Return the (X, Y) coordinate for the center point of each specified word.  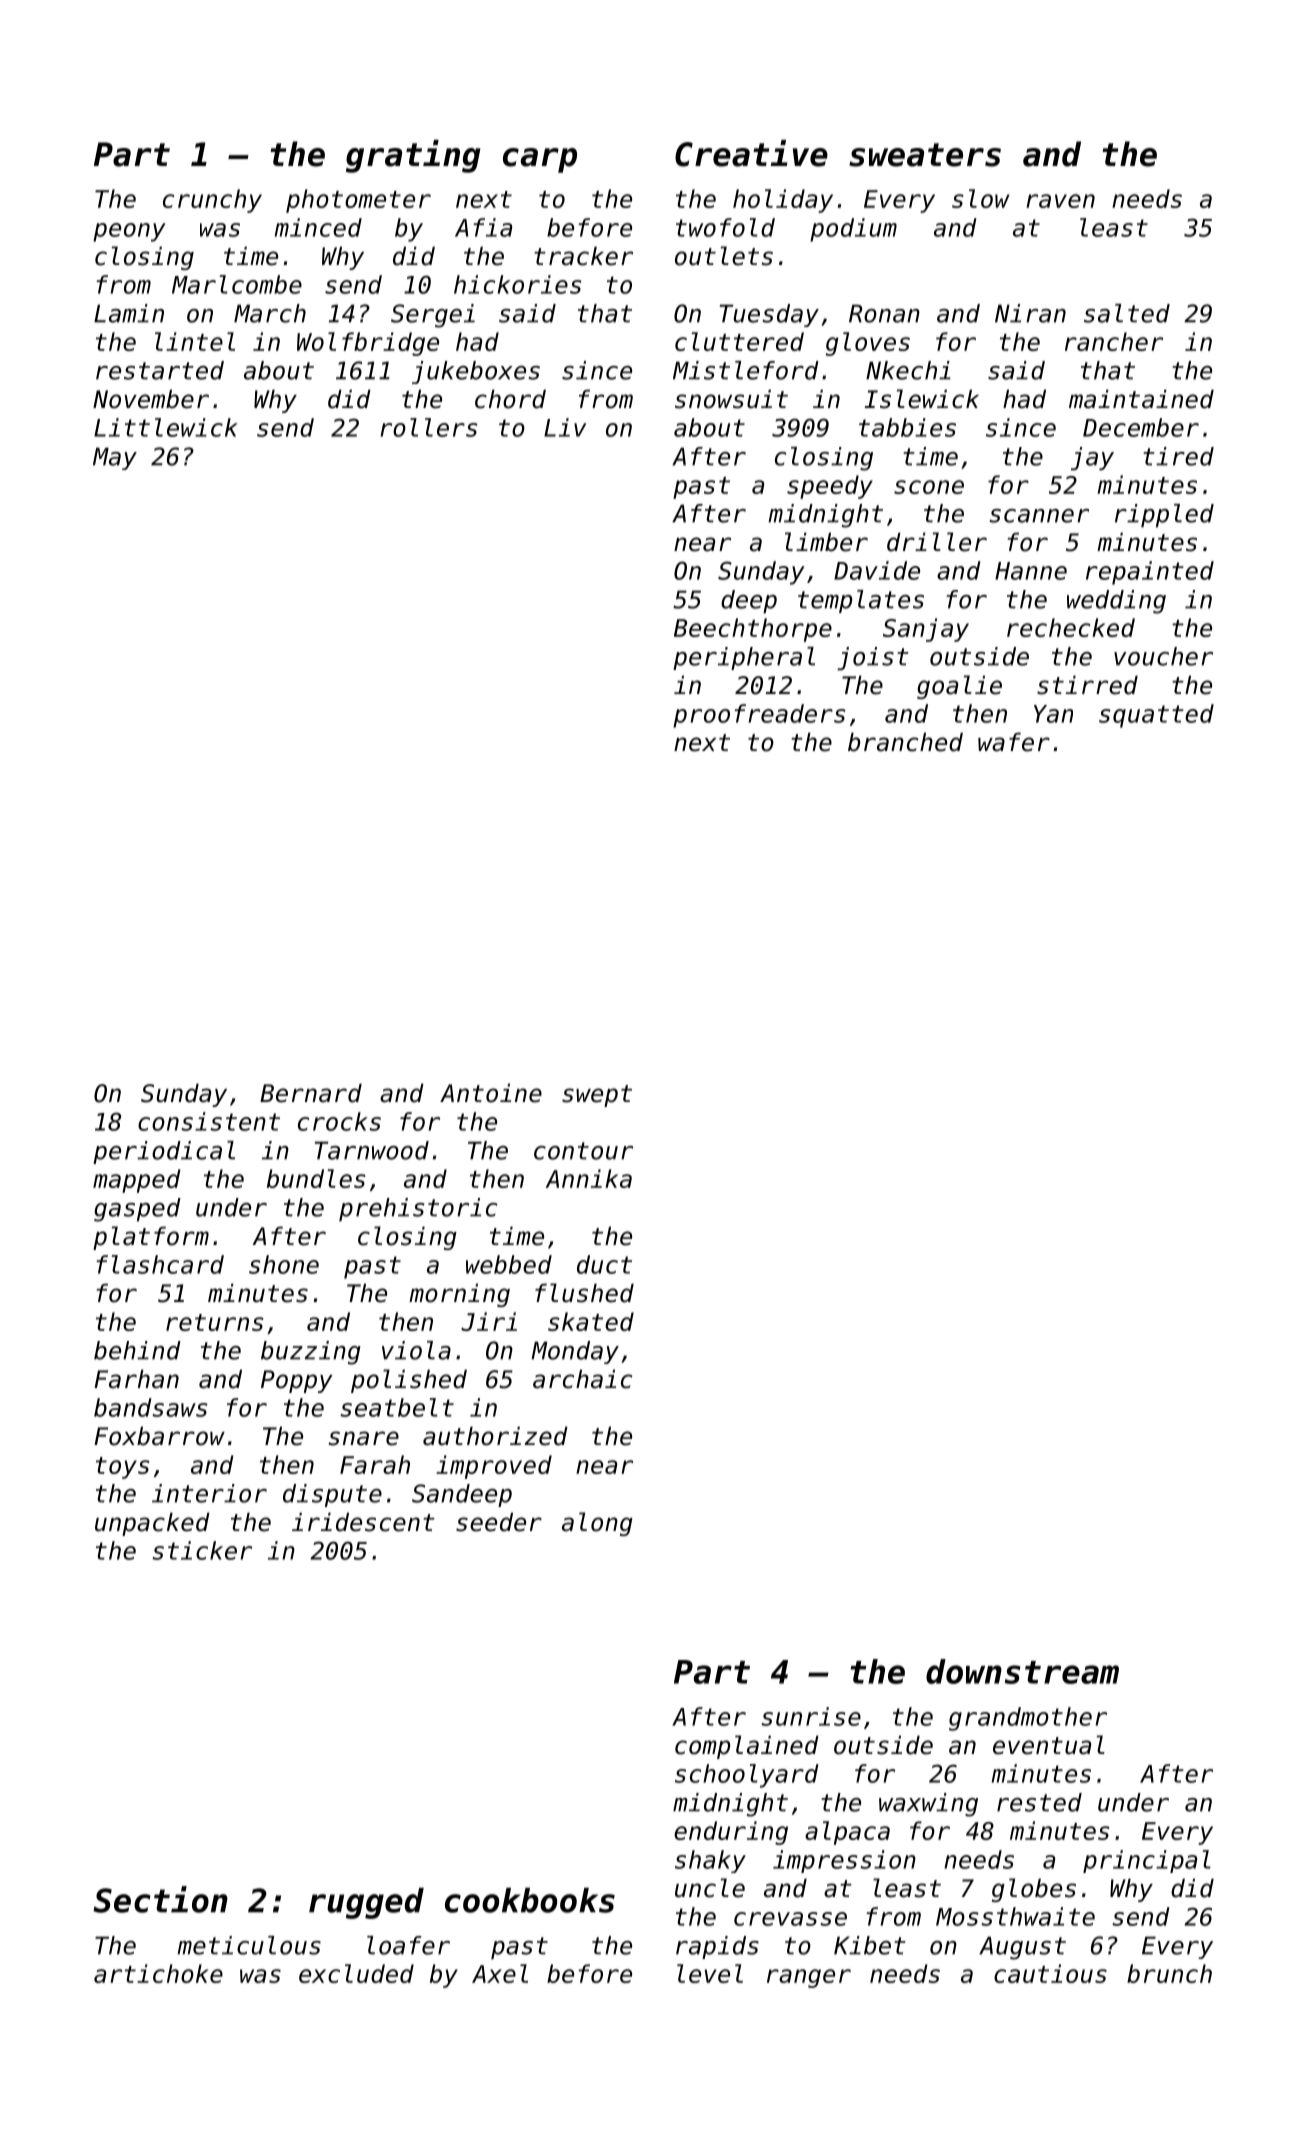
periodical (164, 1152)
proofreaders (759, 716)
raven (1060, 201)
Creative (751, 153)
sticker (202, 1550)
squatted (1156, 716)
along (597, 1524)
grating (413, 156)
